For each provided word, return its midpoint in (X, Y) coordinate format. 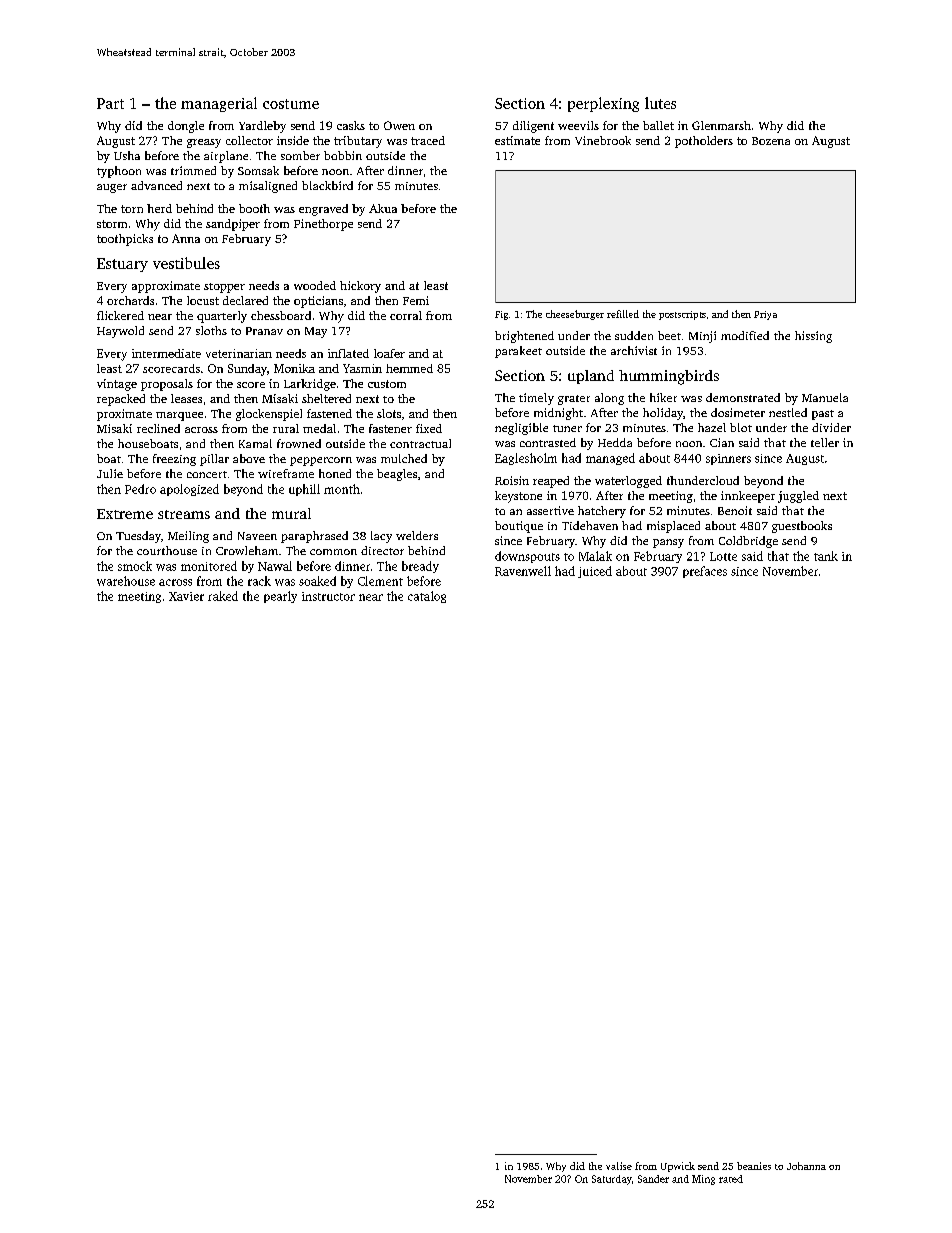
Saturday (612, 1180)
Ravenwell (523, 571)
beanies (754, 1166)
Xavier (186, 596)
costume (291, 104)
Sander (653, 1179)
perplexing (603, 104)
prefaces (705, 572)
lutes (660, 103)
